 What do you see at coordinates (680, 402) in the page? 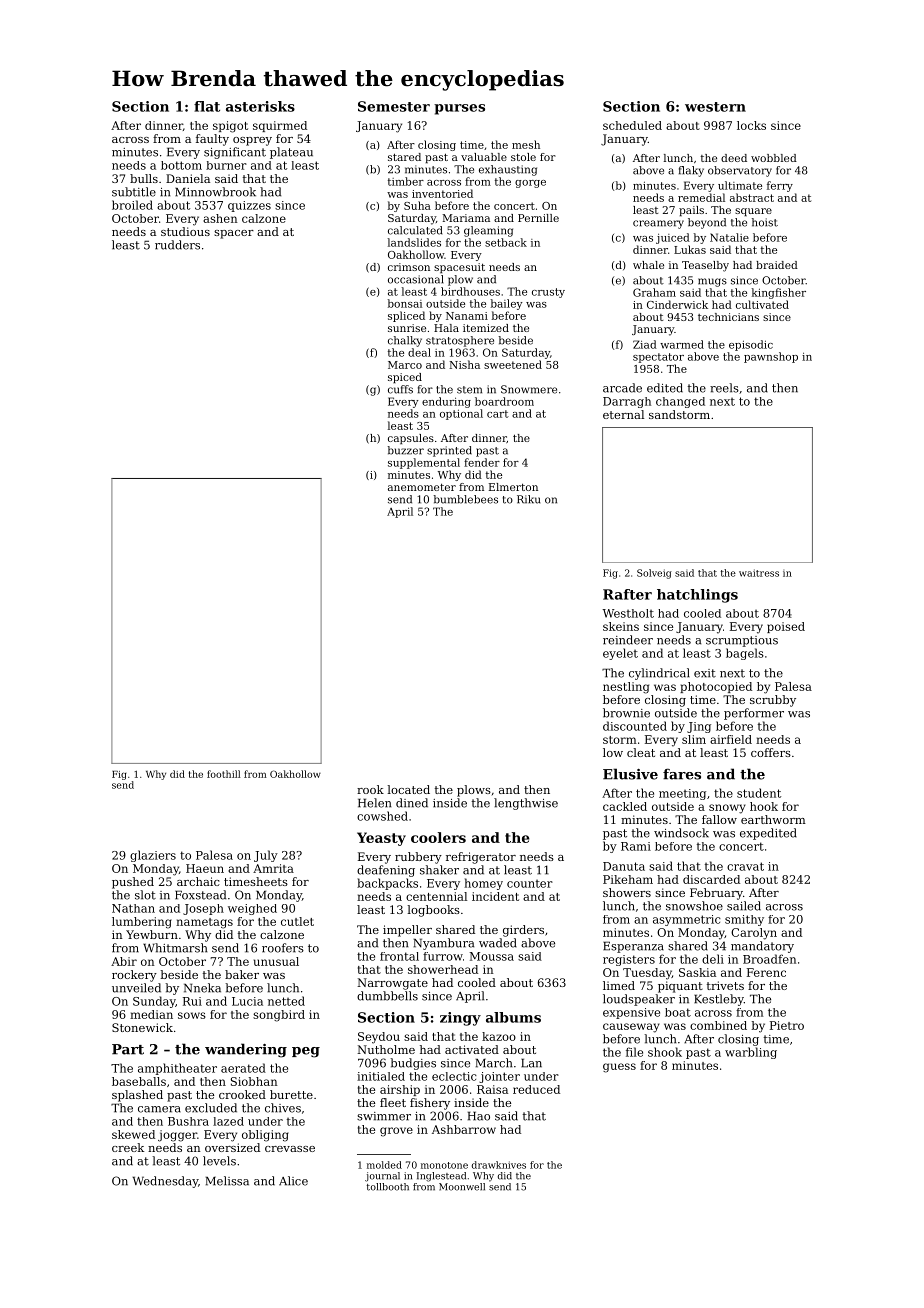
I see `changed` at bounding box center [680, 402].
